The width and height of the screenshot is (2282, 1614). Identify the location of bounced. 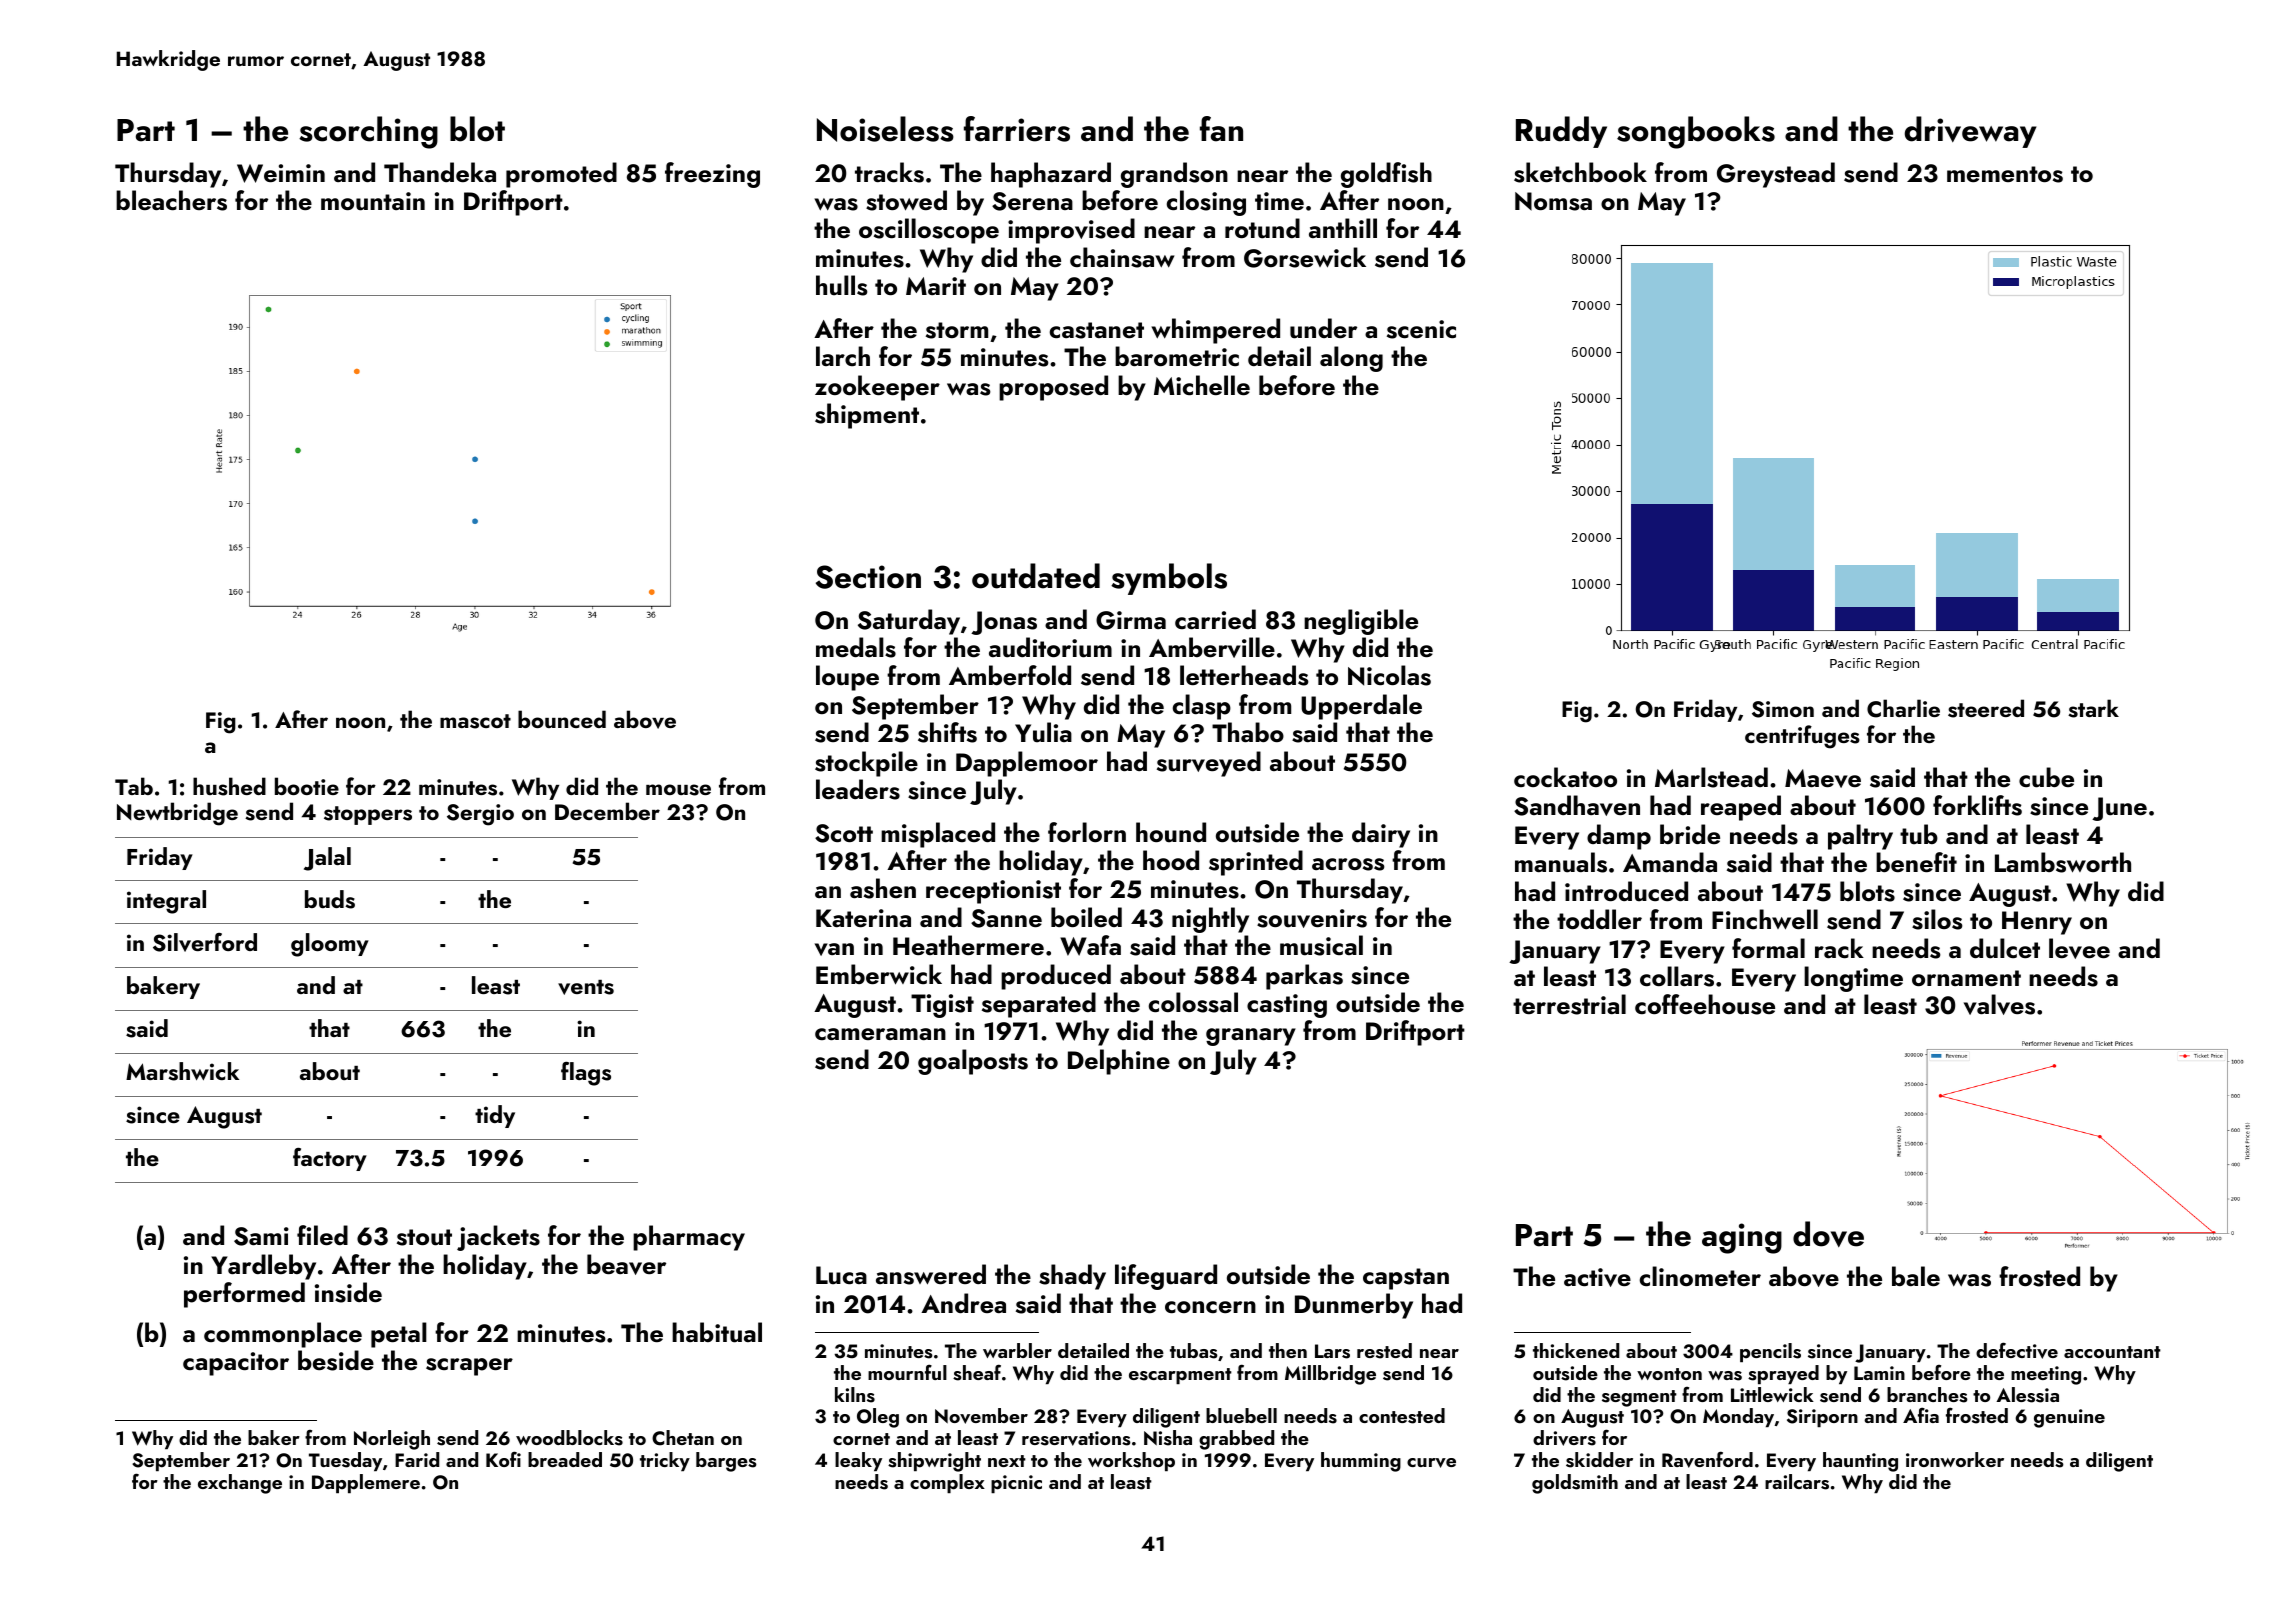
(562, 719).
